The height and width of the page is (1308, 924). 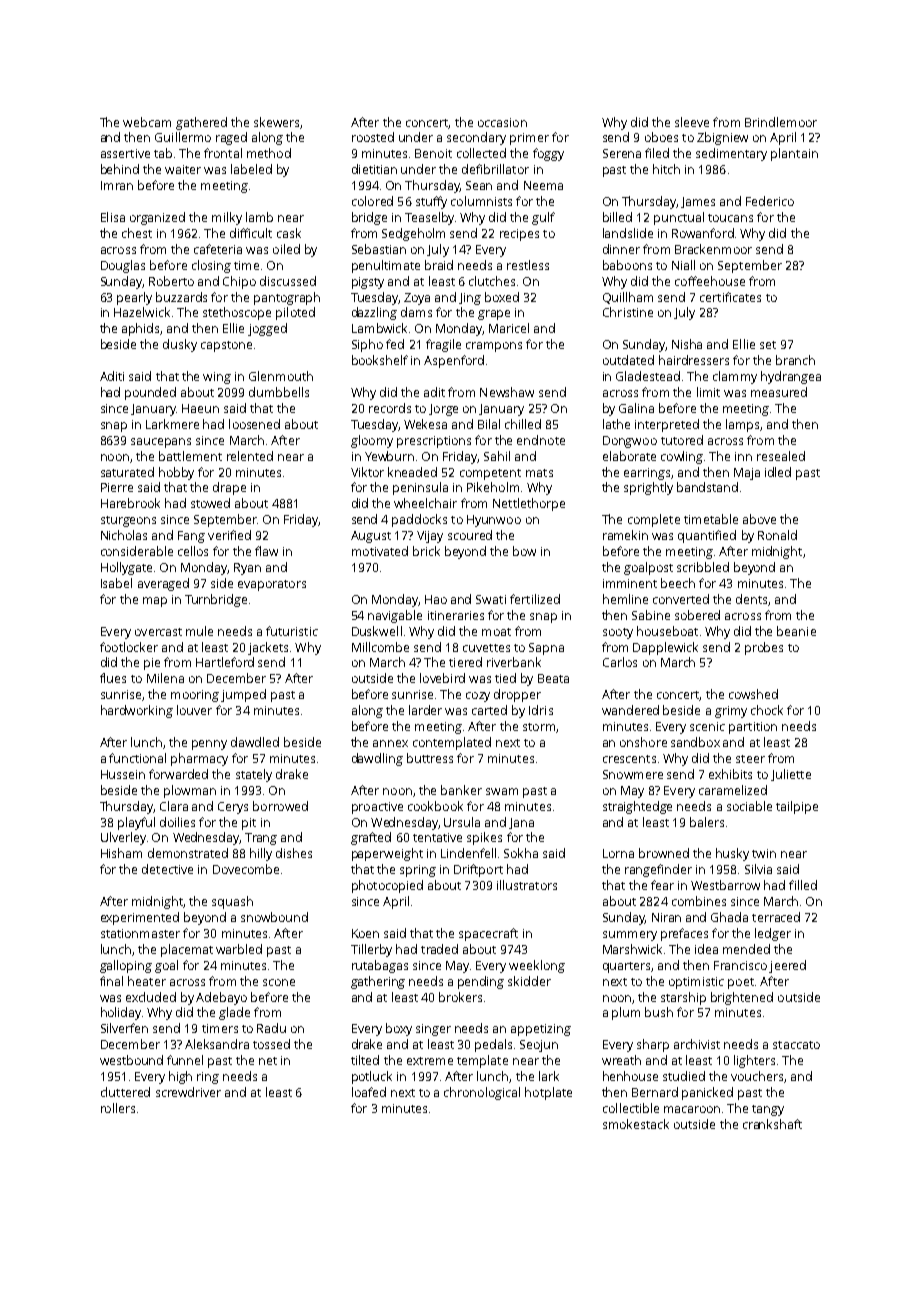 What do you see at coordinates (489, 710) in the page?
I see `carted` at bounding box center [489, 710].
